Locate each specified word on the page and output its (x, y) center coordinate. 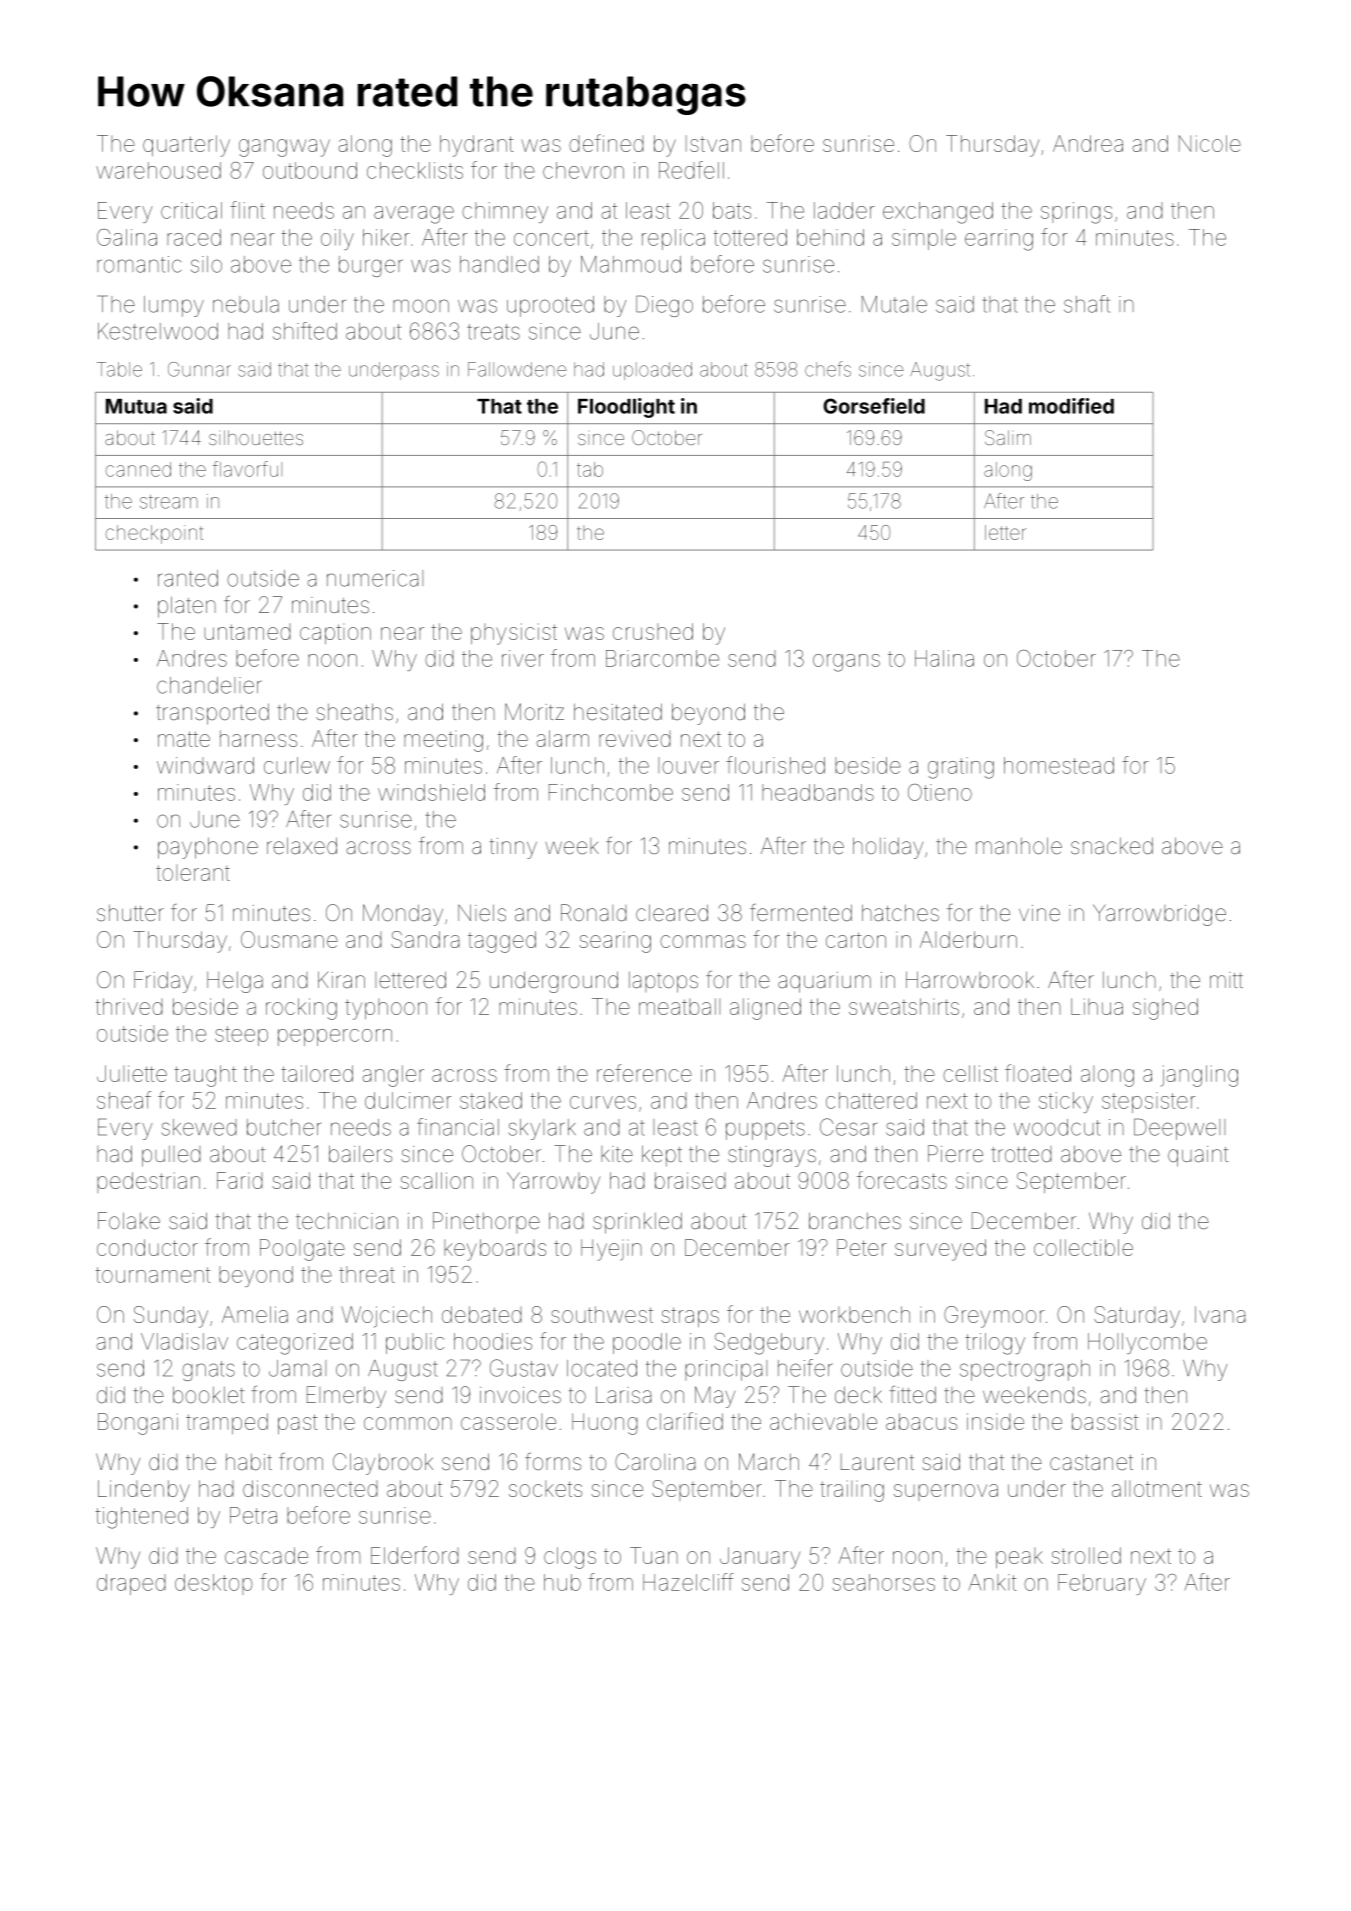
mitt (1226, 980)
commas (703, 941)
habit (249, 1462)
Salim (1008, 437)
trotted (1021, 1154)
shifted (305, 331)
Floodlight (626, 408)
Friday (163, 982)
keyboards (495, 1250)
